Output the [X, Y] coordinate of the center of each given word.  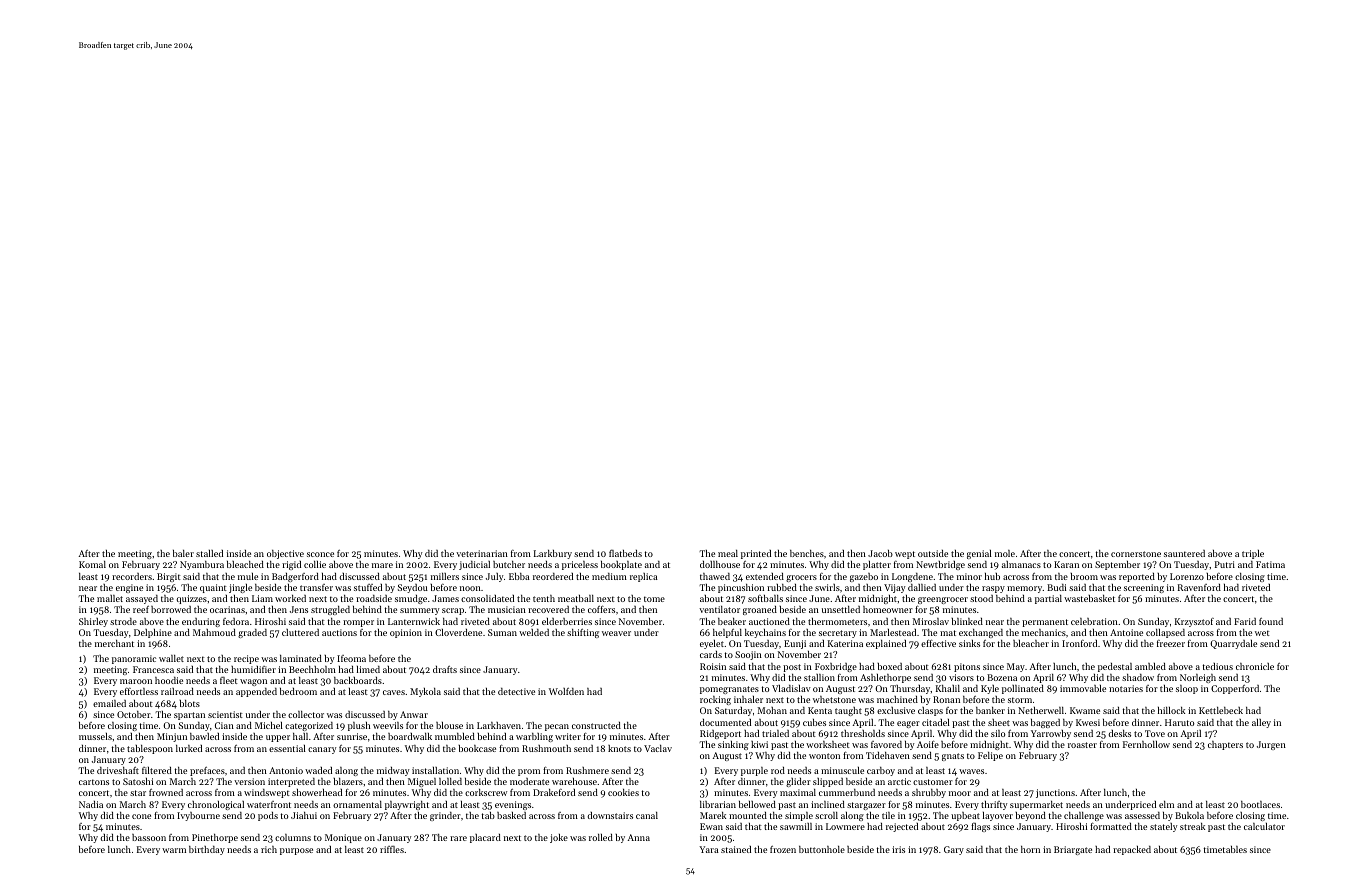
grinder [445, 816]
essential [287, 748]
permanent [1045, 623]
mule [248, 576]
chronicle [1255, 666]
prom [529, 772]
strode [123, 621]
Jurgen [1271, 745]
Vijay [894, 588]
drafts [445, 669]
